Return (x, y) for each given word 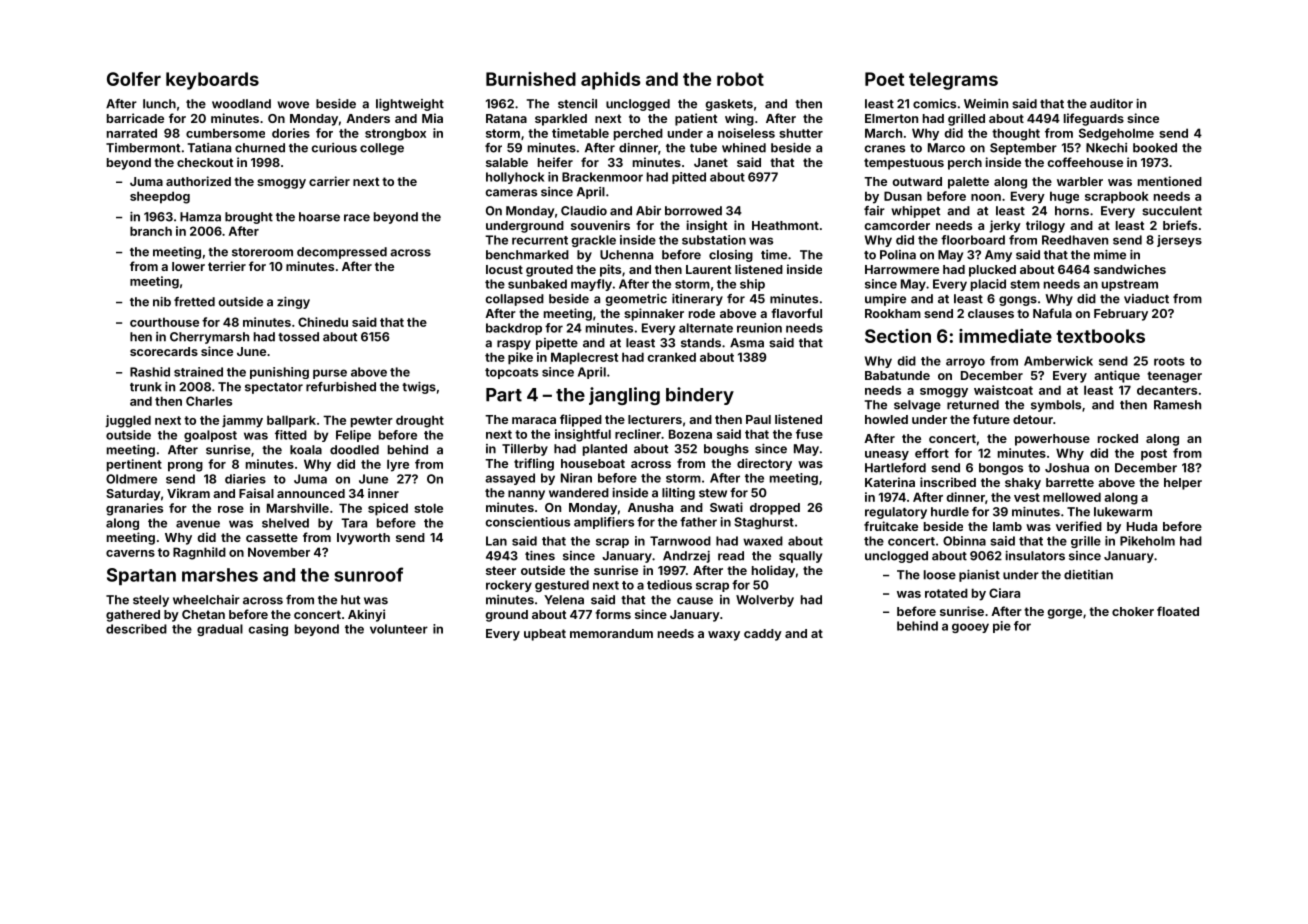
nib (162, 302)
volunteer (399, 629)
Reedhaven (1075, 240)
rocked (1118, 438)
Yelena (564, 600)
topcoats (511, 373)
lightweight (410, 105)
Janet (711, 162)
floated (1178, 611)
